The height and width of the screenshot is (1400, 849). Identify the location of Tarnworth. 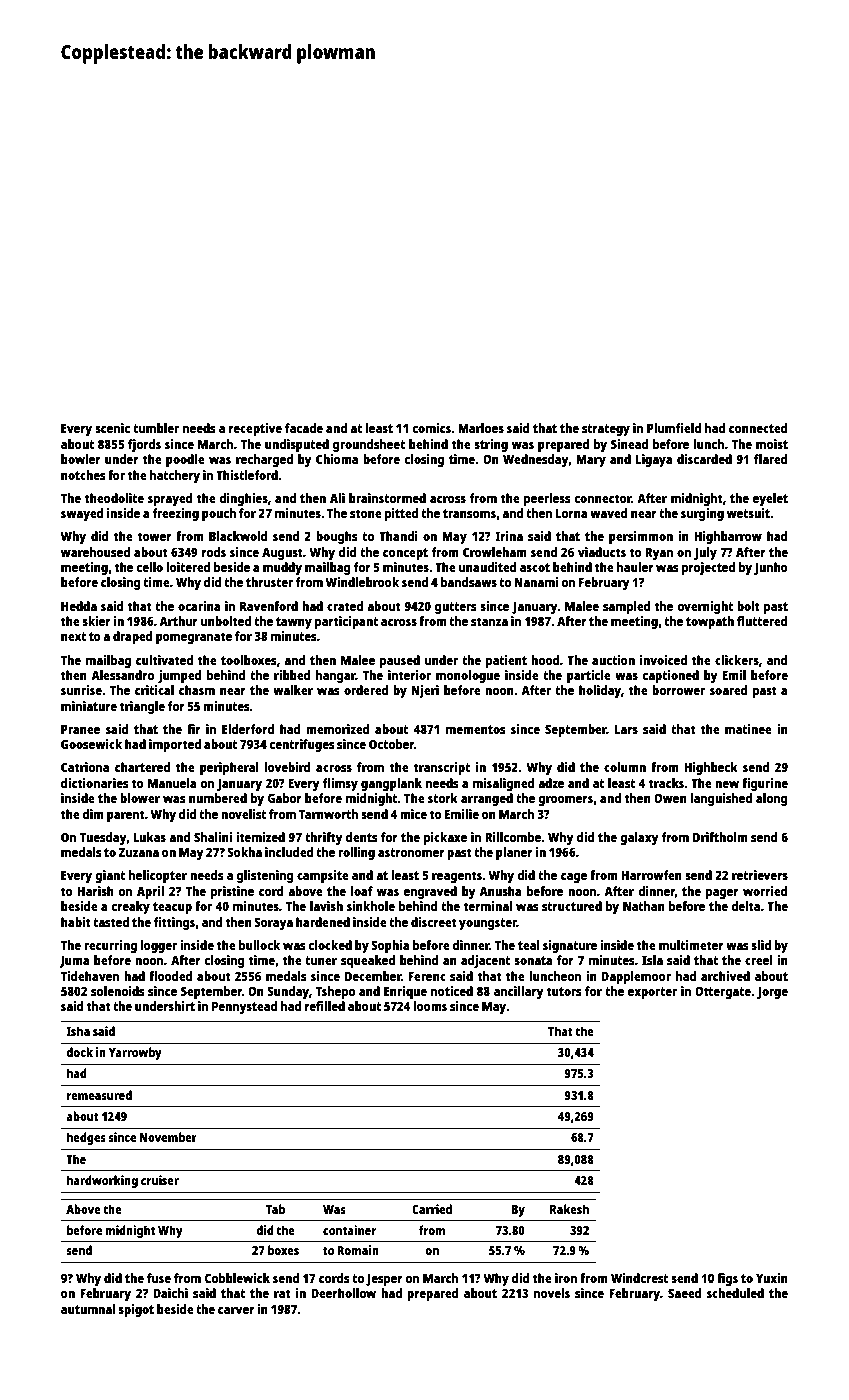
(328, 814).
